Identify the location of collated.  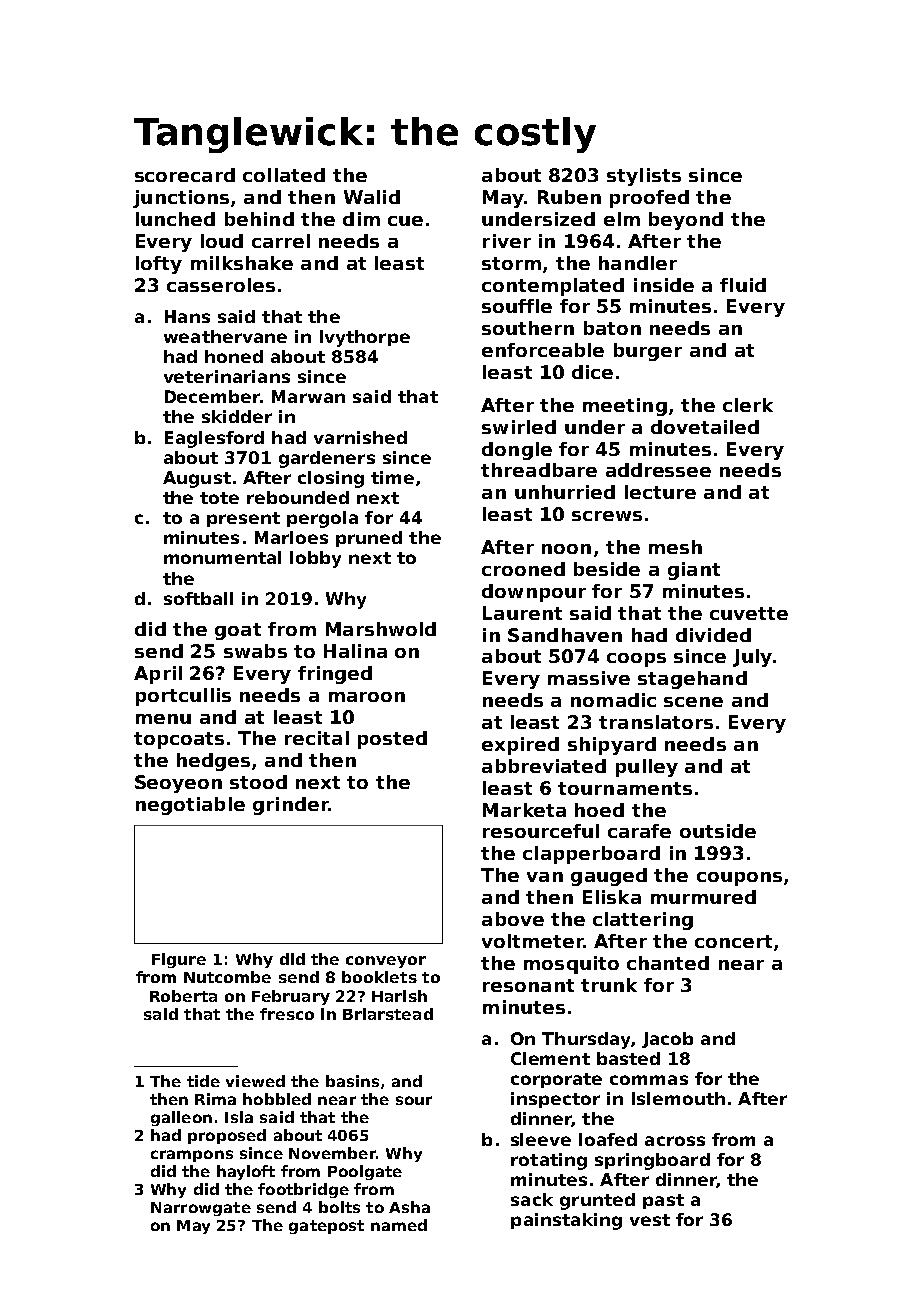
(284, 175).
